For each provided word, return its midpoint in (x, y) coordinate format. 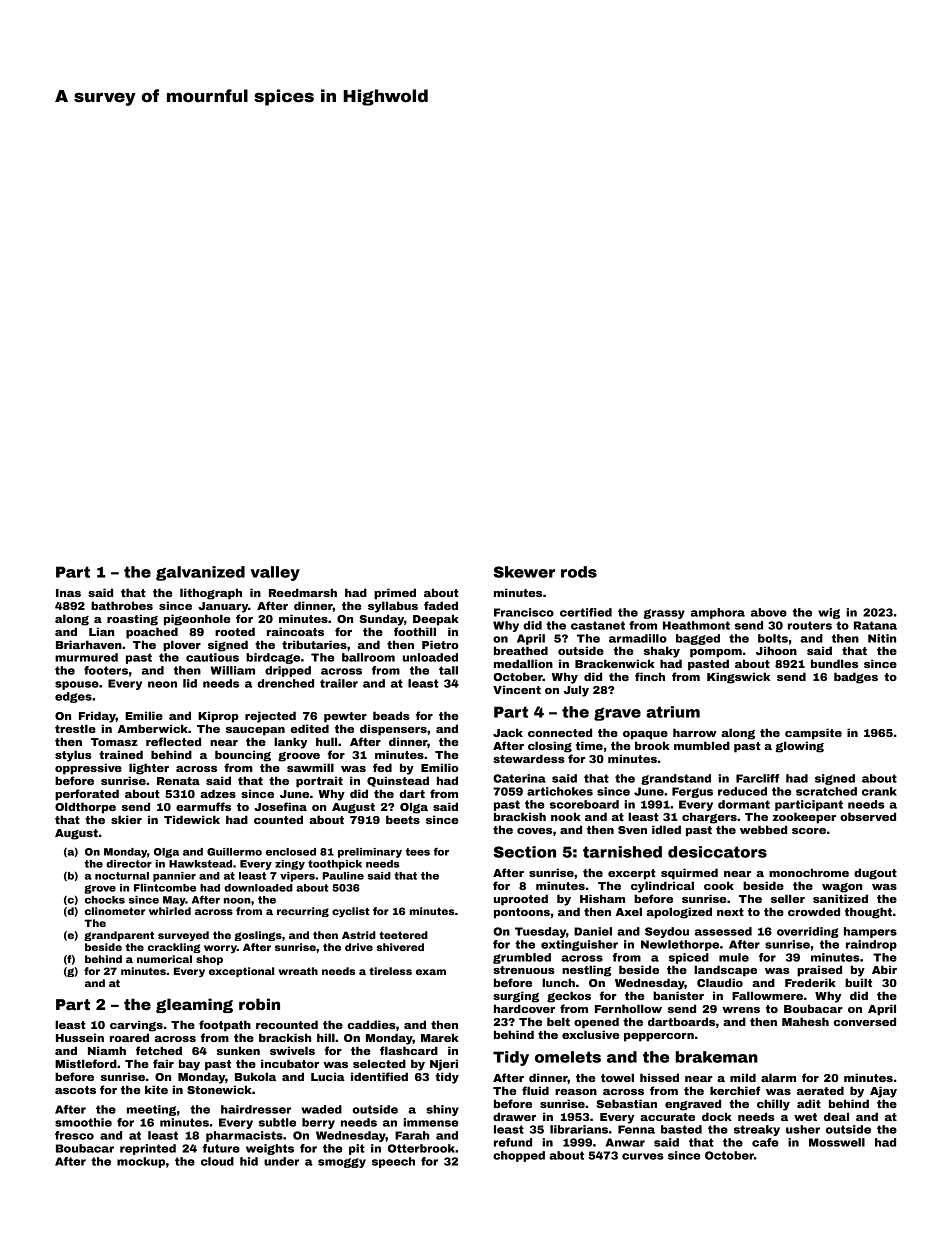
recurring (303, 912)
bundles (834, 663)
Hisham (602, 898)
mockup (141, 1162)
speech (393, 1162)
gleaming (194, 1005)
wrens (741, 1010)
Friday (97, 717)
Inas (68, 593)
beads (391, 715)
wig (829, 613)
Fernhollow (628, 1008)
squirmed (689, 874)
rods (579, 572)
